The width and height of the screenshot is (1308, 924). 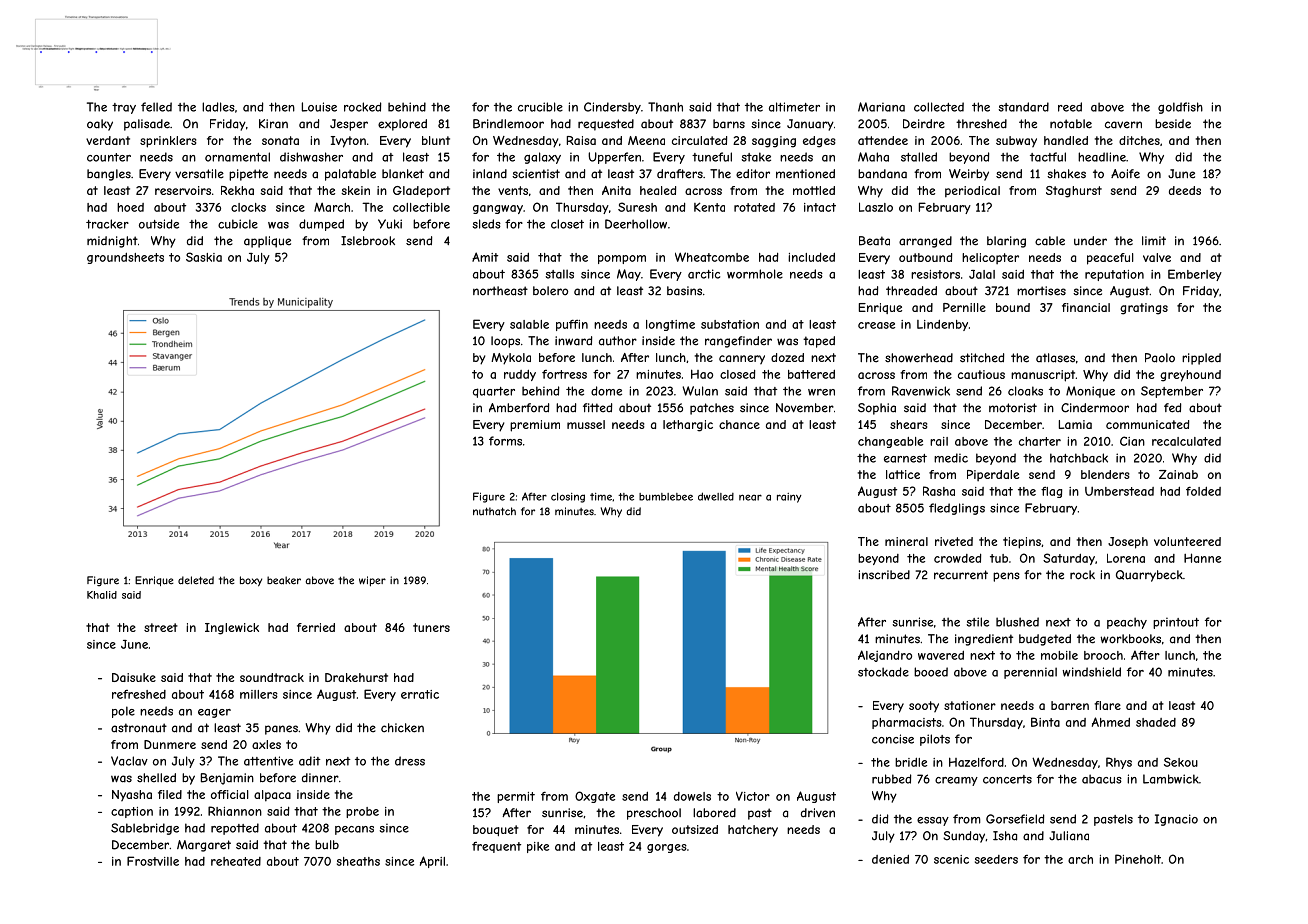 I want to click on fortress, so click(x=564, y=374).
